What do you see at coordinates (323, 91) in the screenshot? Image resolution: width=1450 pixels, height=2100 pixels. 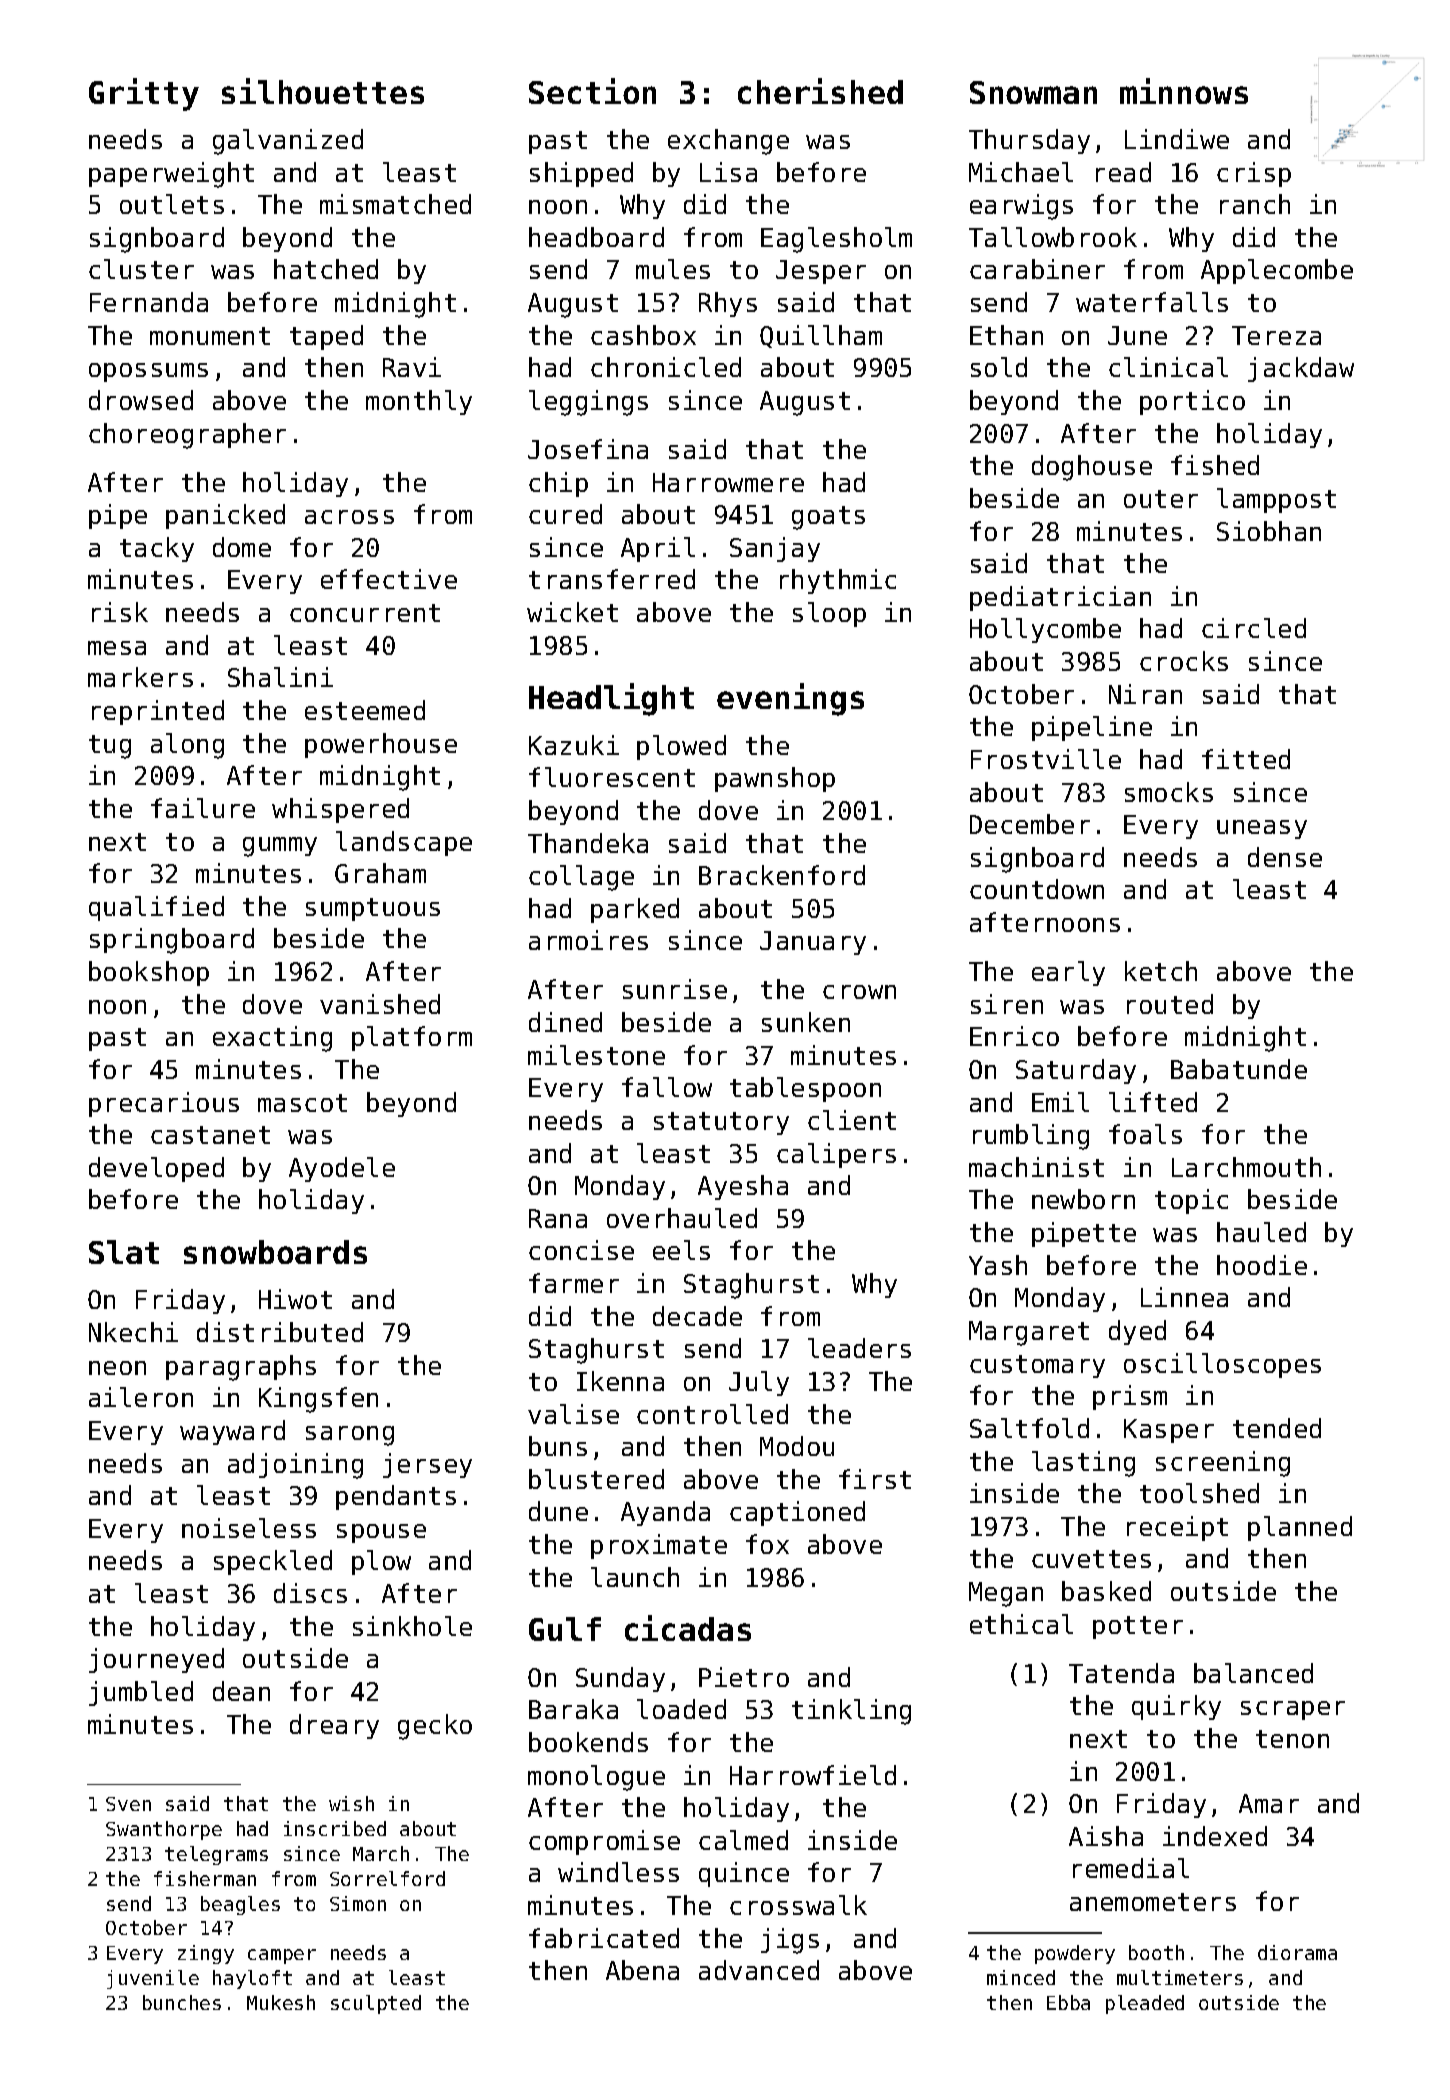 I see `silhouettes` at bounding box center [323, 91].
